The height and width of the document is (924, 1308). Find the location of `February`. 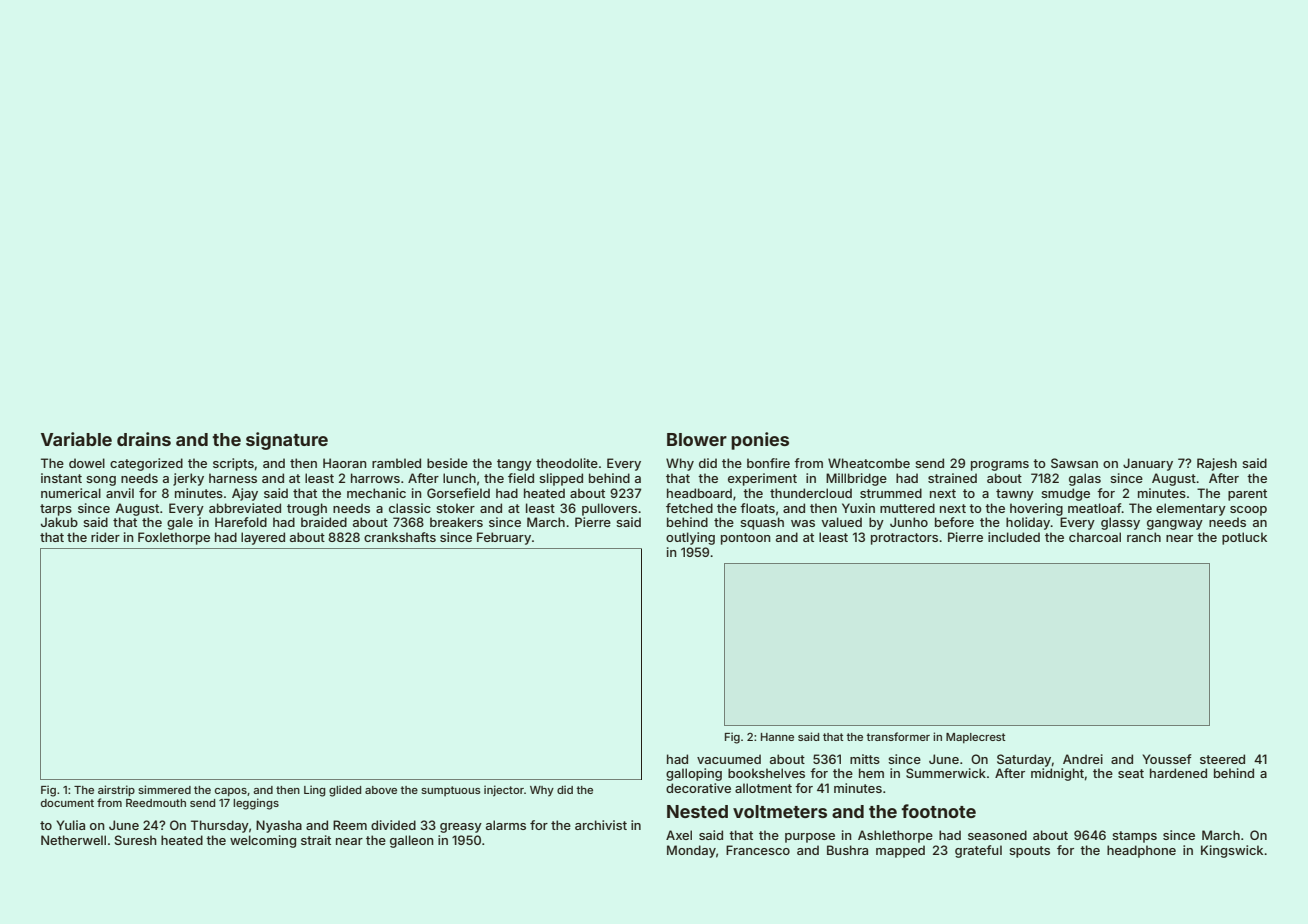

February is located at coordinates (504, 538).
